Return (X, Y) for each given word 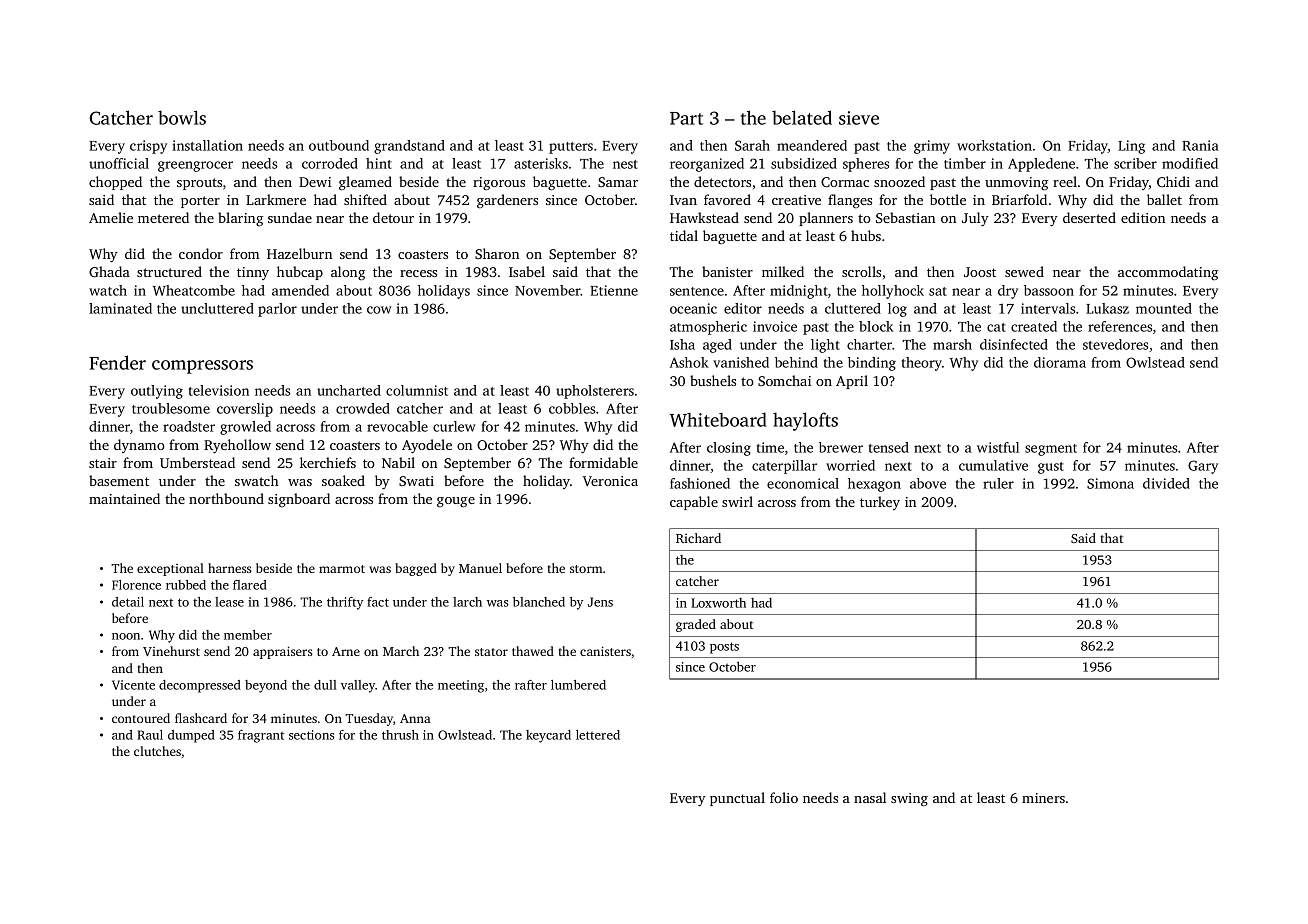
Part (686, 118)
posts (724, 648)
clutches (157, 751)
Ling (1131, 147)
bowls (182, 117)
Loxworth (718, 603)
